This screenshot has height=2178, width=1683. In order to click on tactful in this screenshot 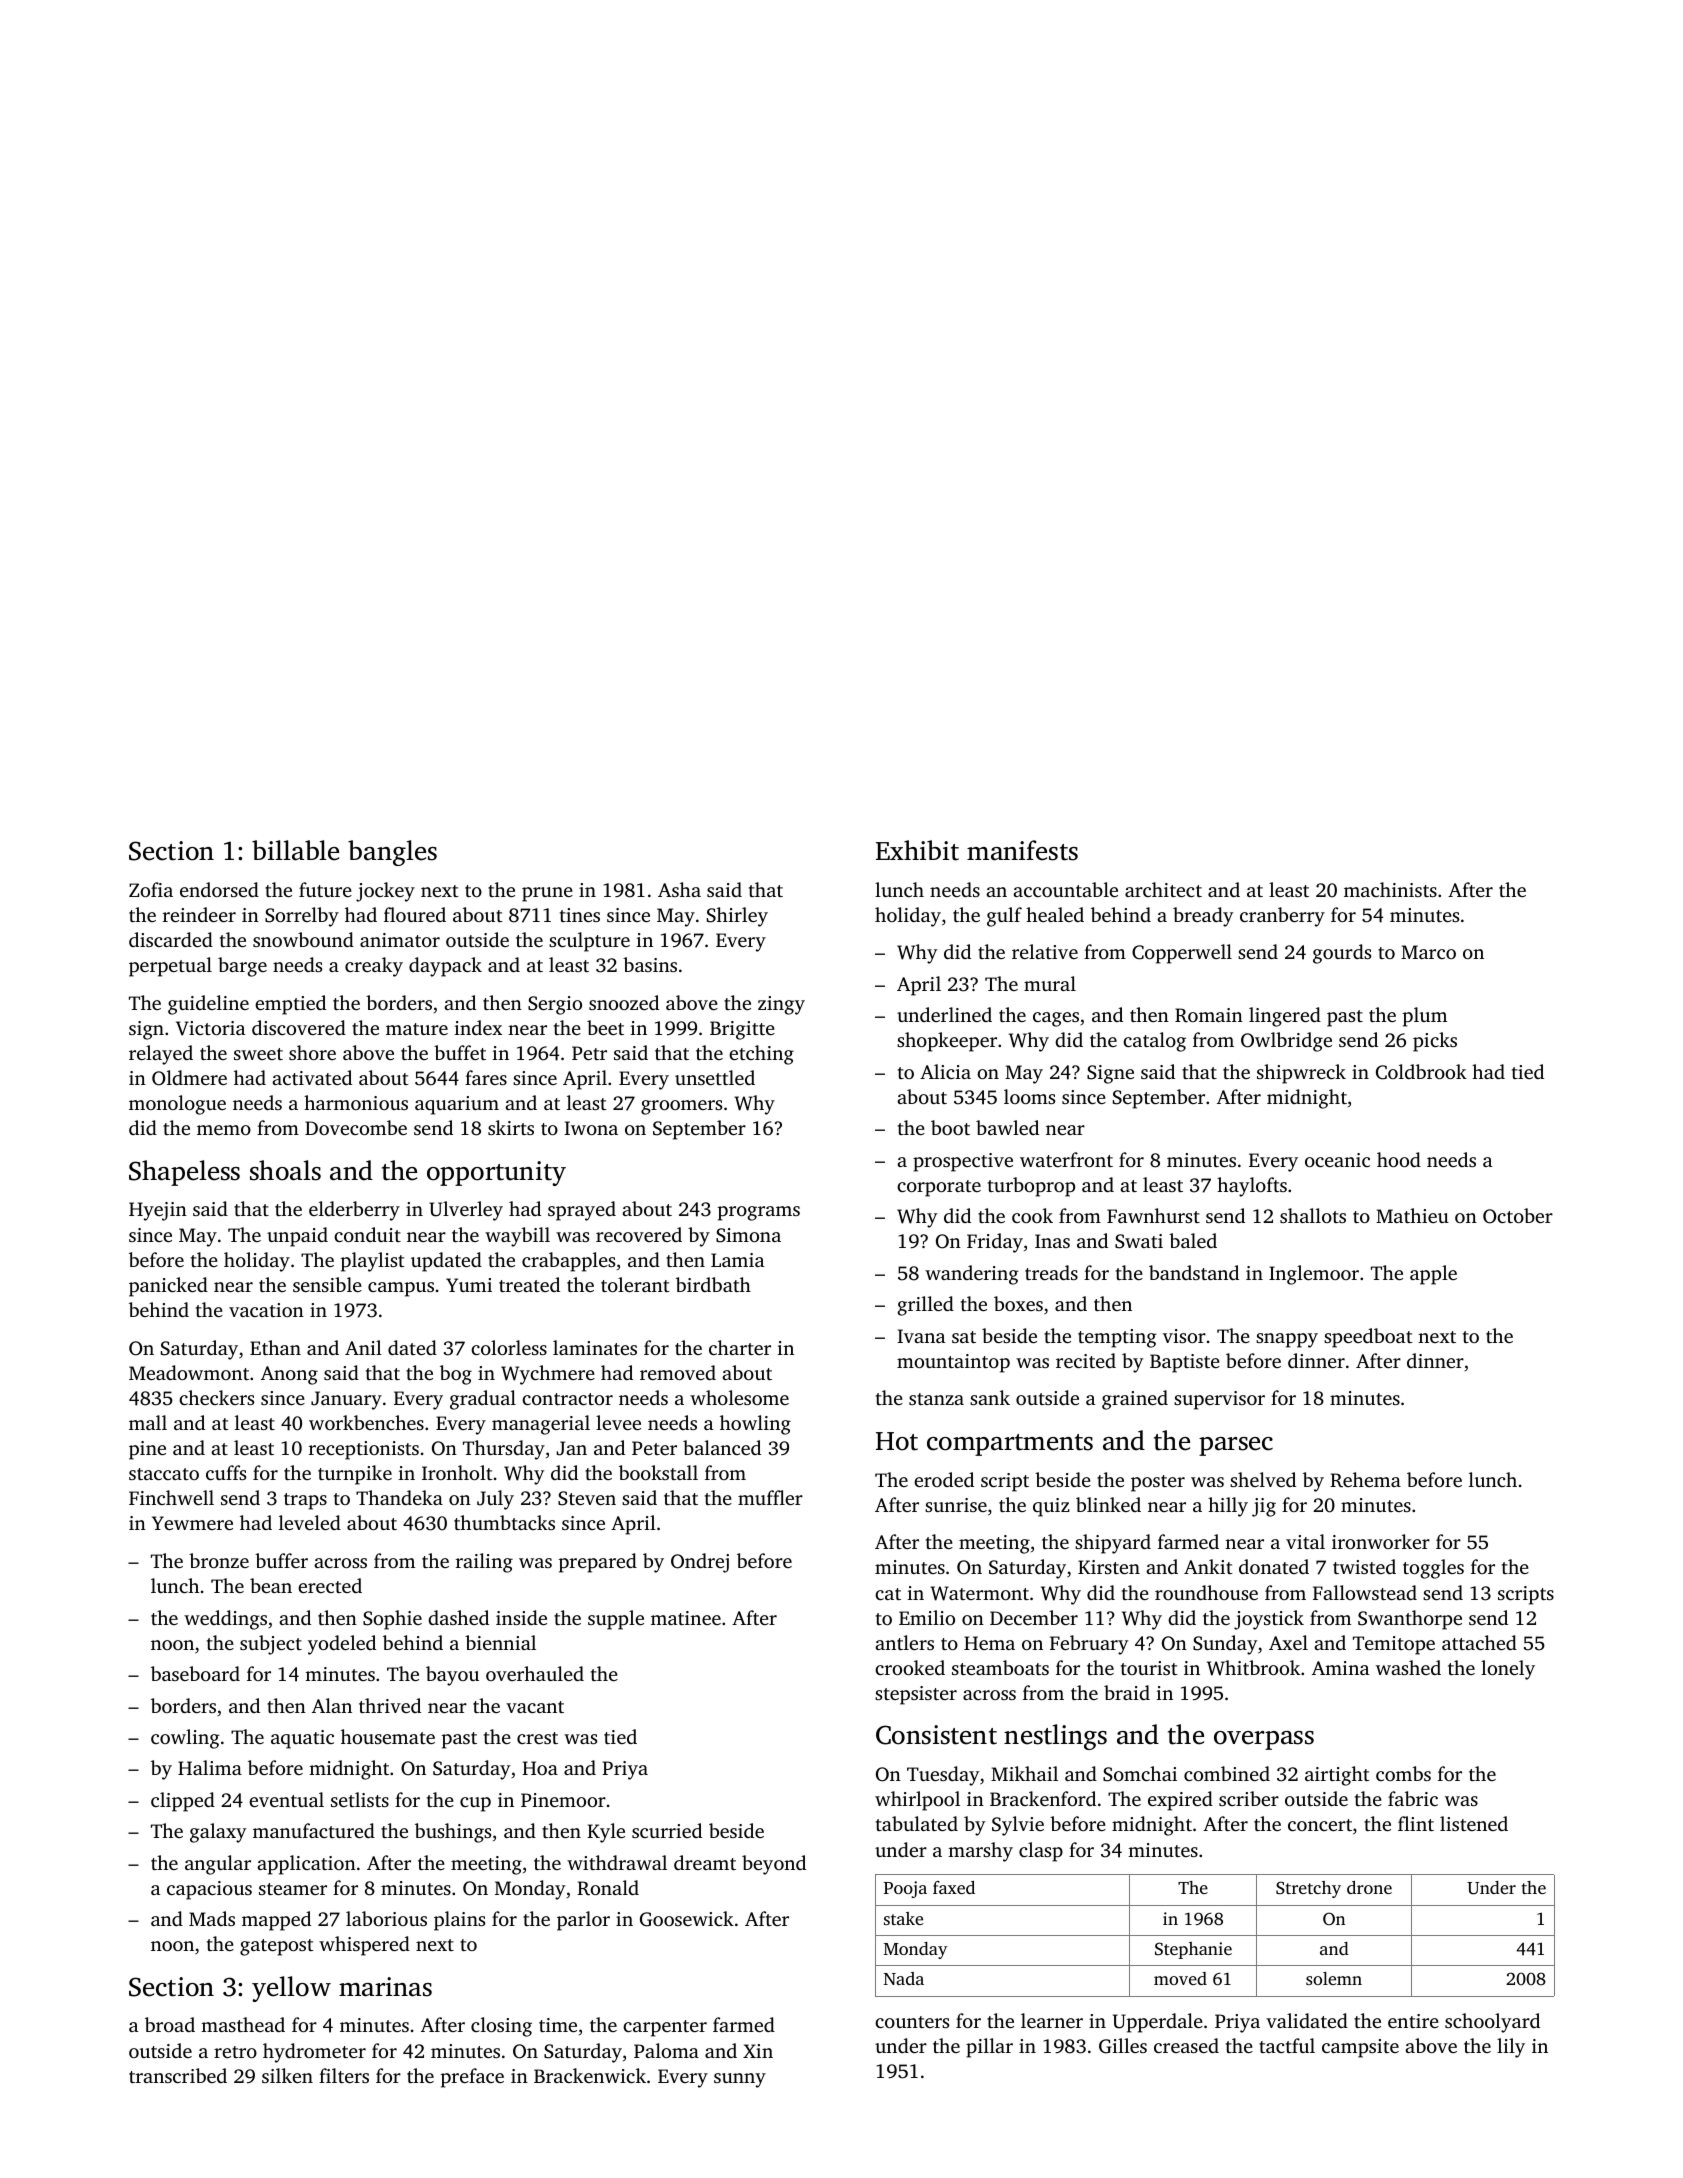, I will do `click(1287, 2045)`.
